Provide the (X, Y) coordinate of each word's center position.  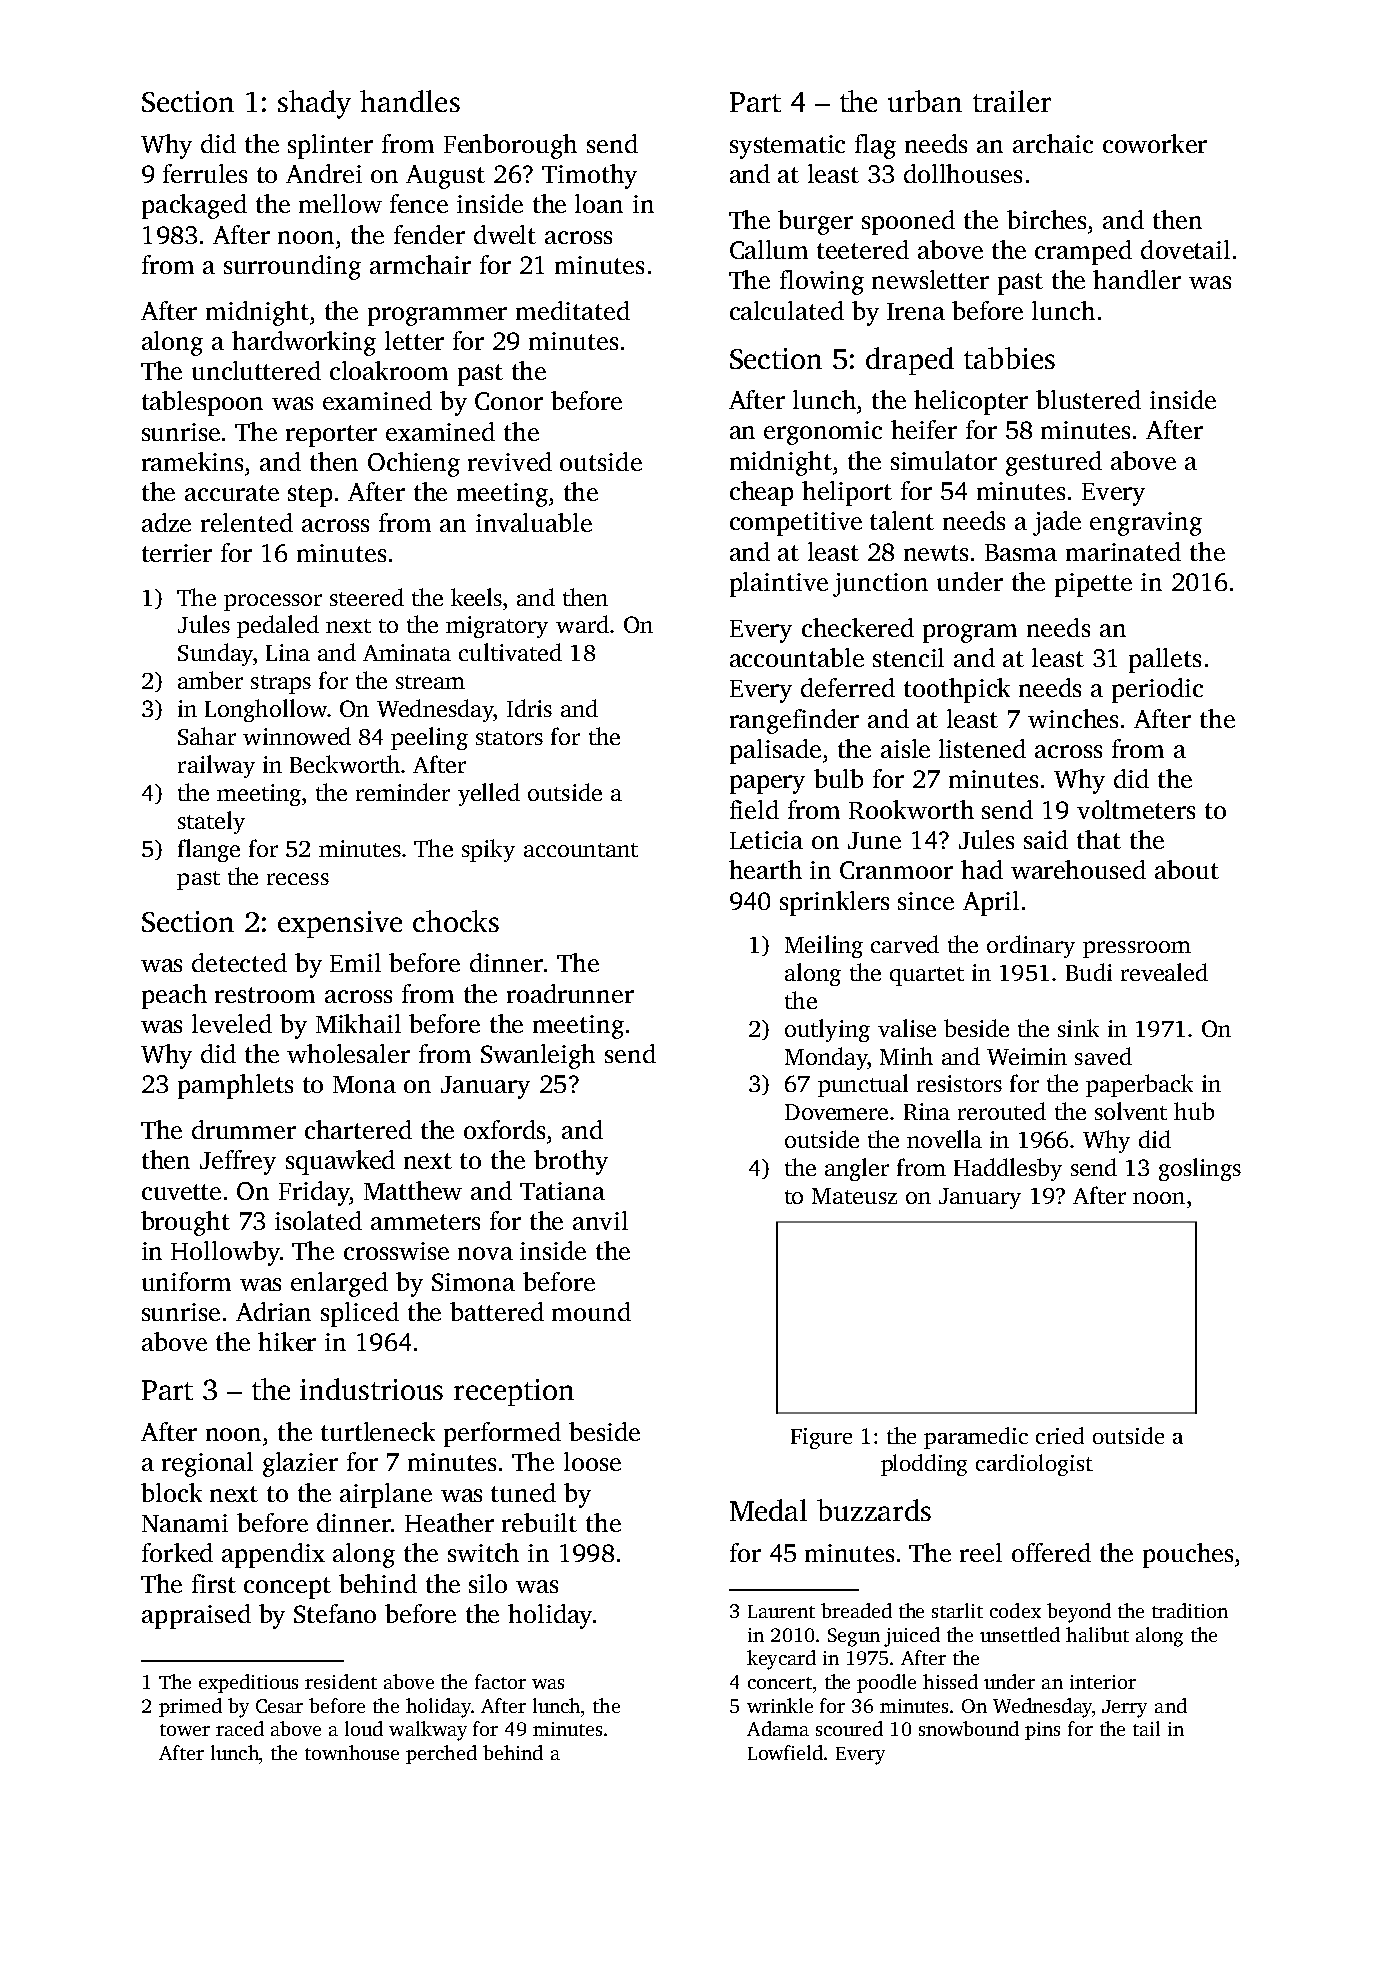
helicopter (971, 402)
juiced (912, 1637)
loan (599, 203)
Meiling (824, 946)
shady (314, 104)
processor (273, 602)
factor (500, 1681)
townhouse (352, 1752)
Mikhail (358, 1023)
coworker (1155, 143)
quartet (927, 976)
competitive (796, 524)
